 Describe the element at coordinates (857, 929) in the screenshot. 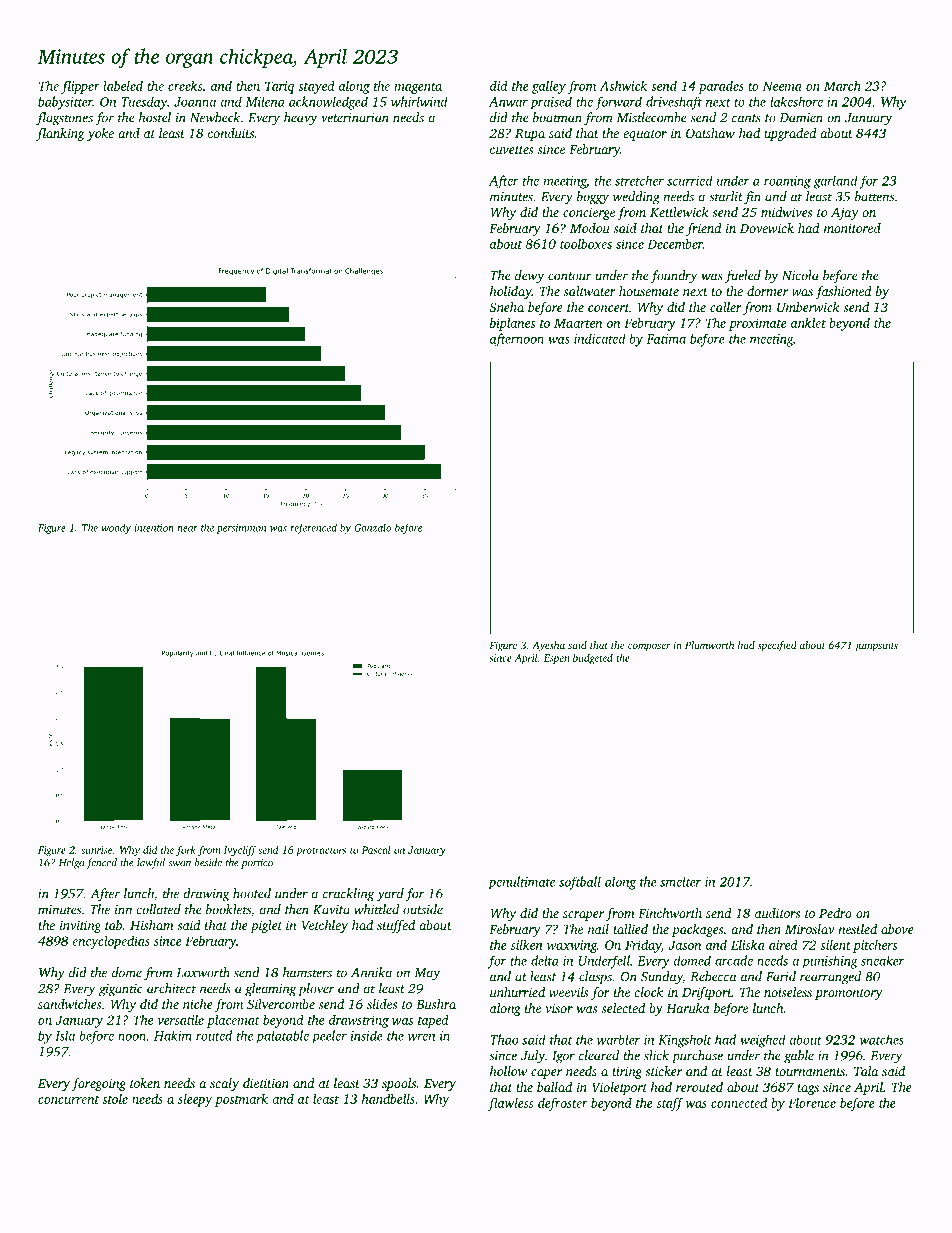

I see `nestled` at that location.
